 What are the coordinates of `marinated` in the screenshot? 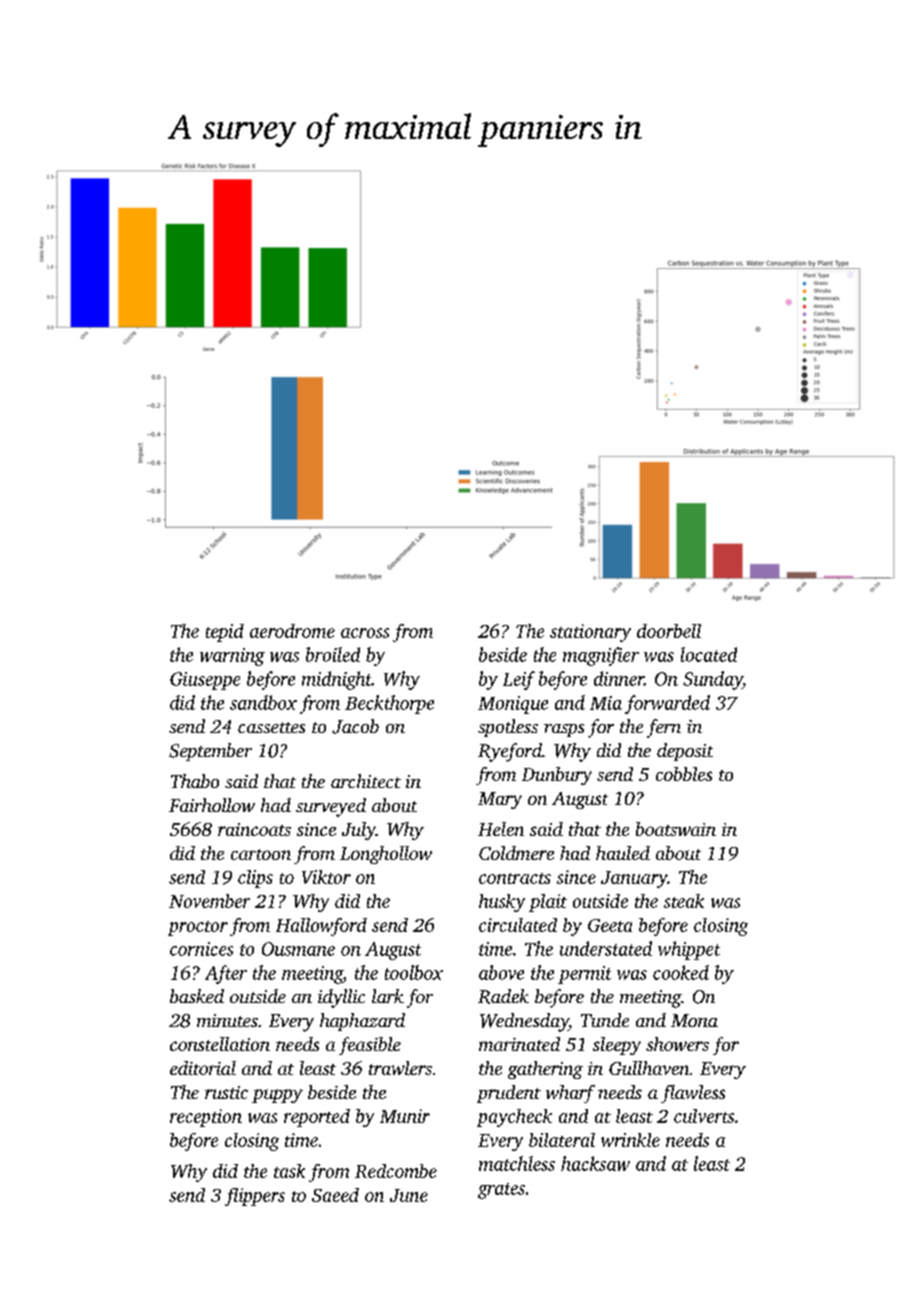 It's located at (519, 1044).
